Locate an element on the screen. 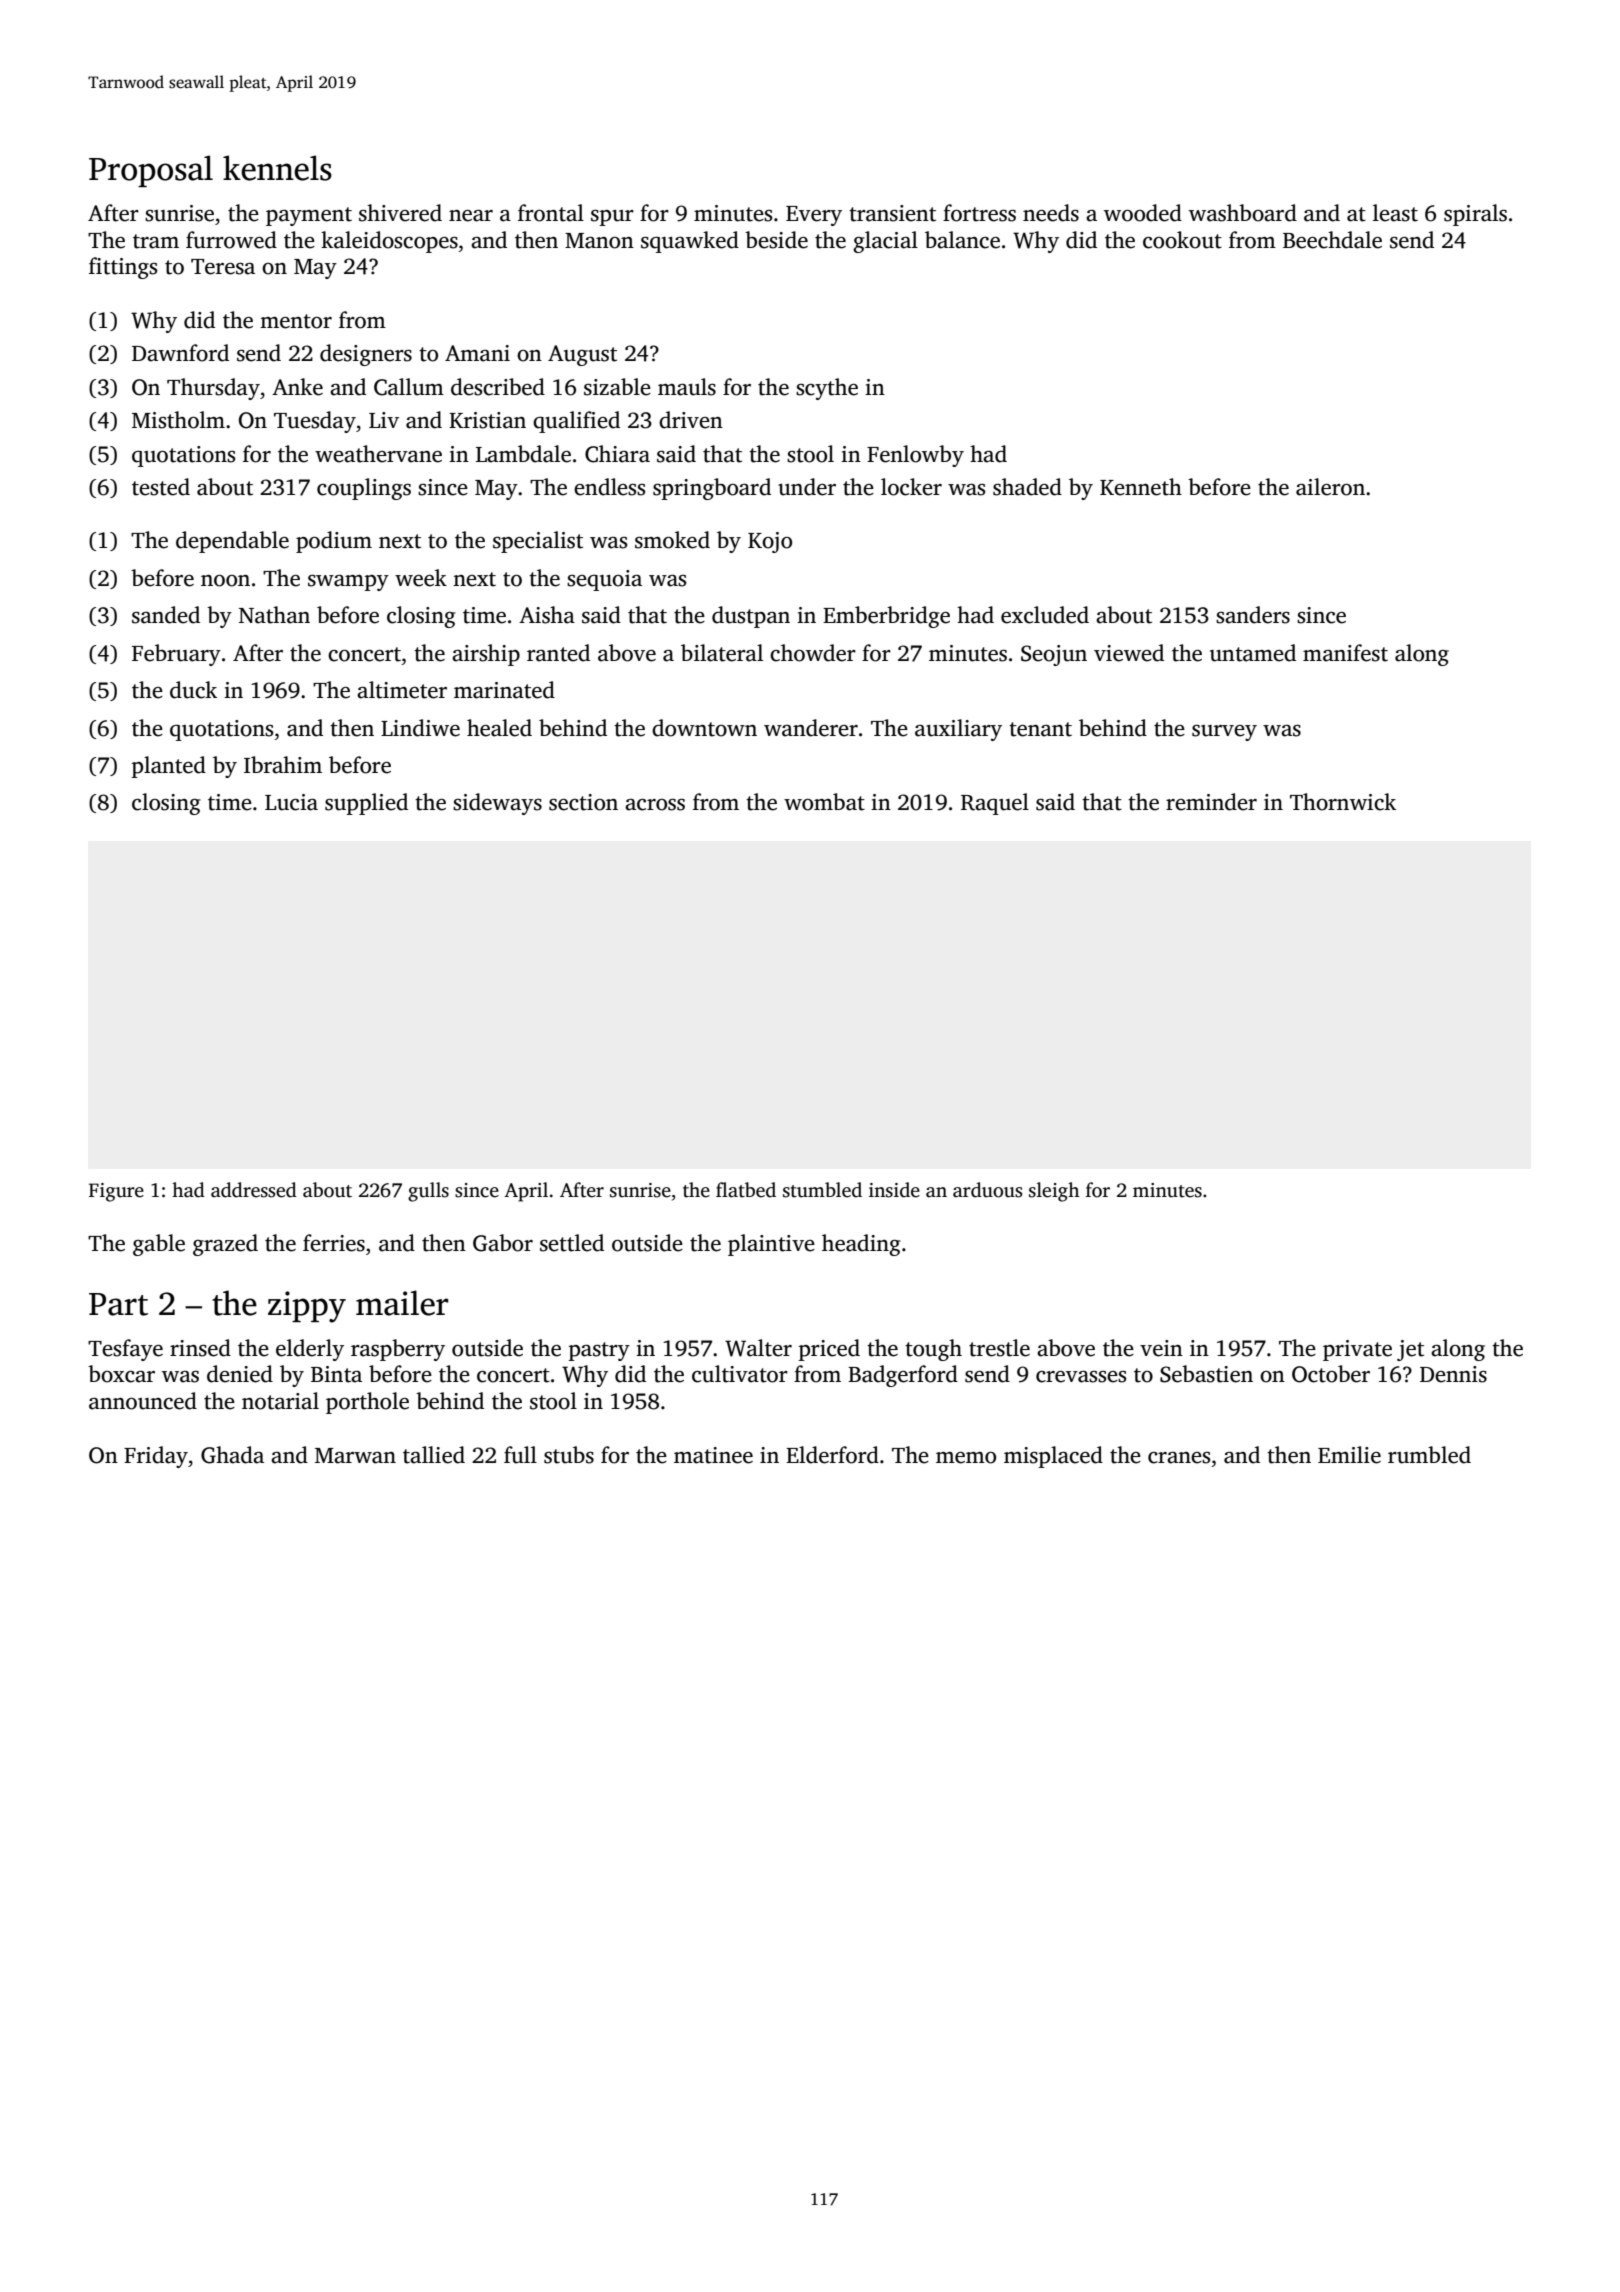  frontal is located at coordinates (551, 213).
